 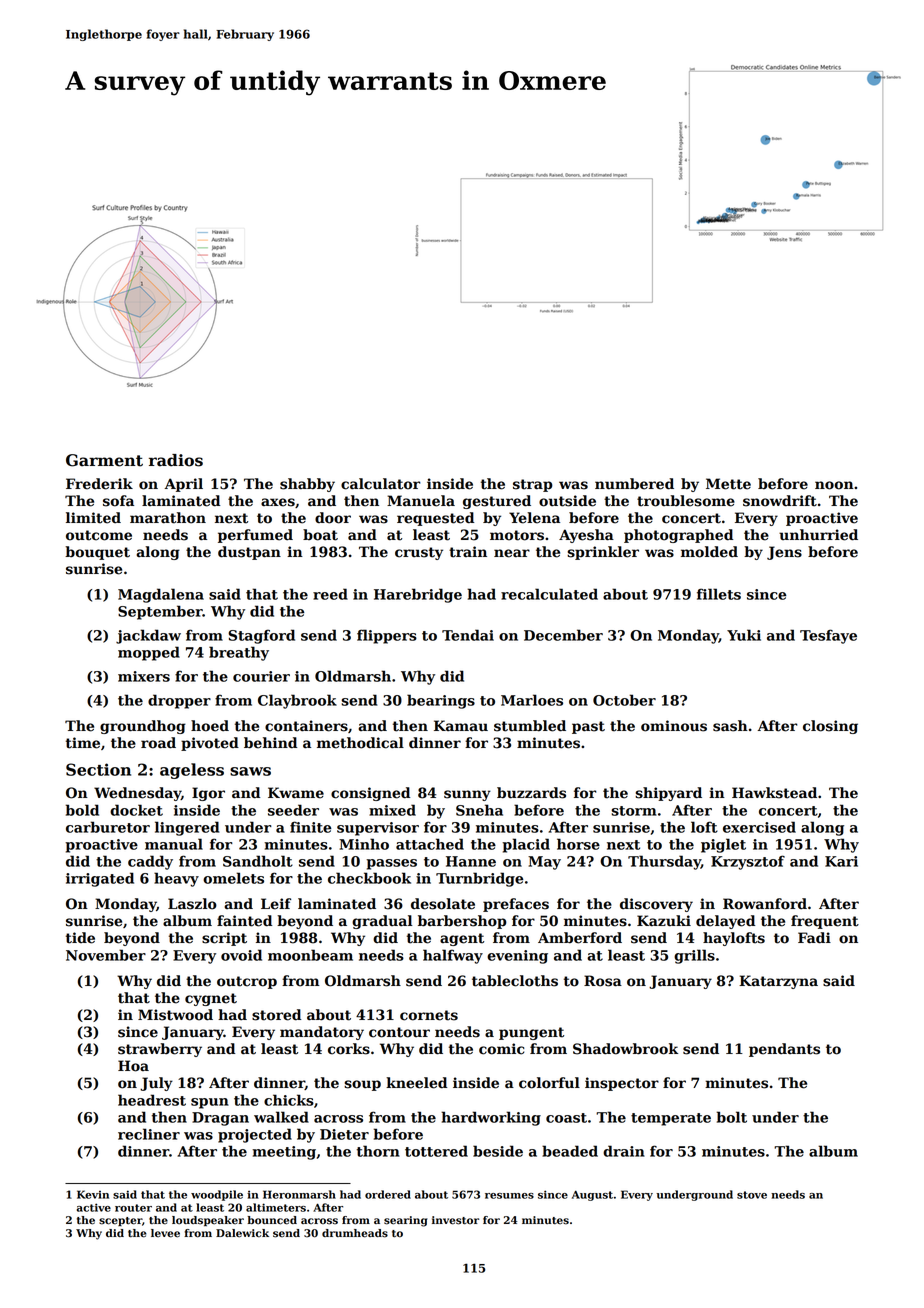 I want to click on photographed, so click(x=678, y=536).
